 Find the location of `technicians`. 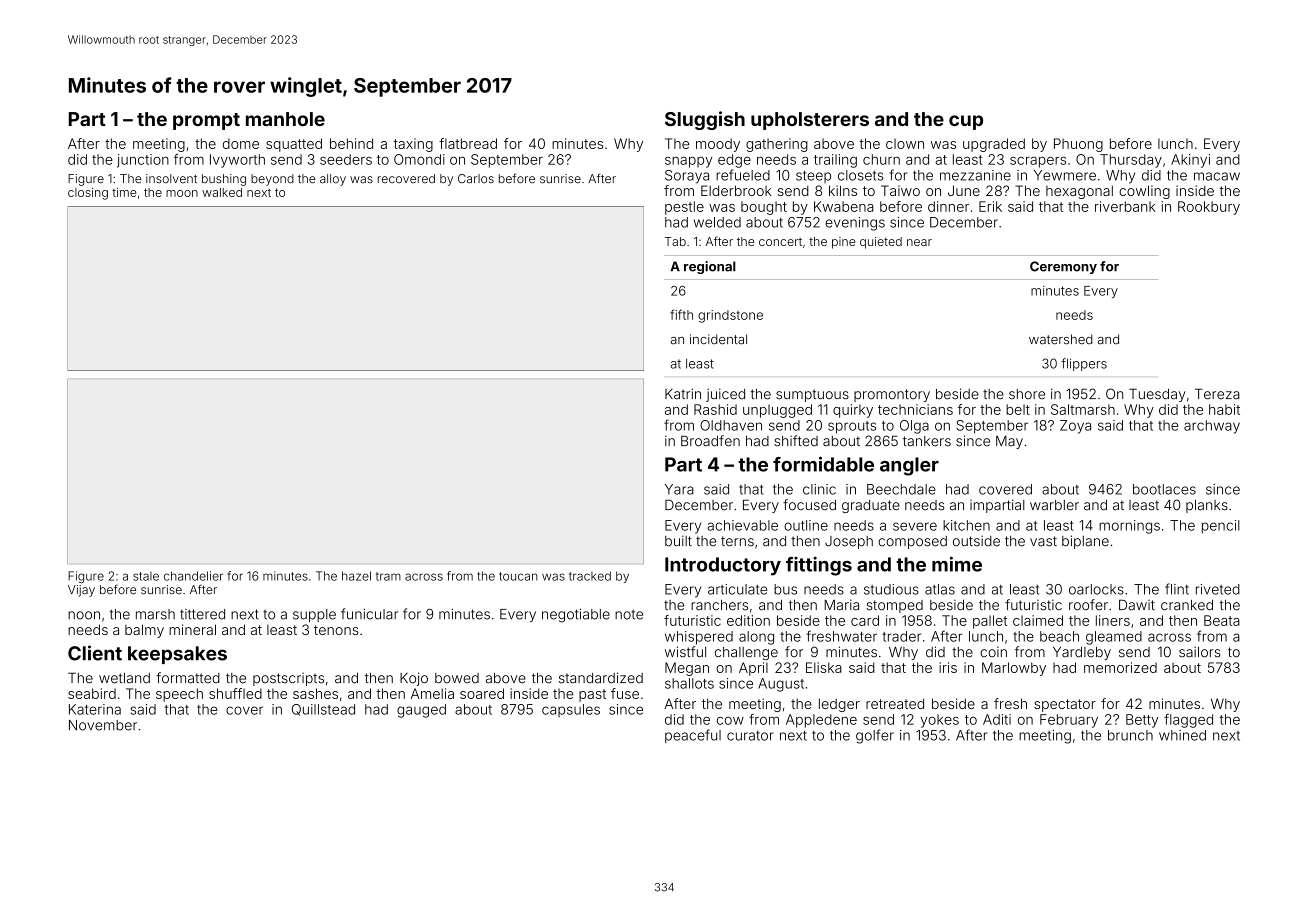

technicians is located at coordinates (915, 409).
